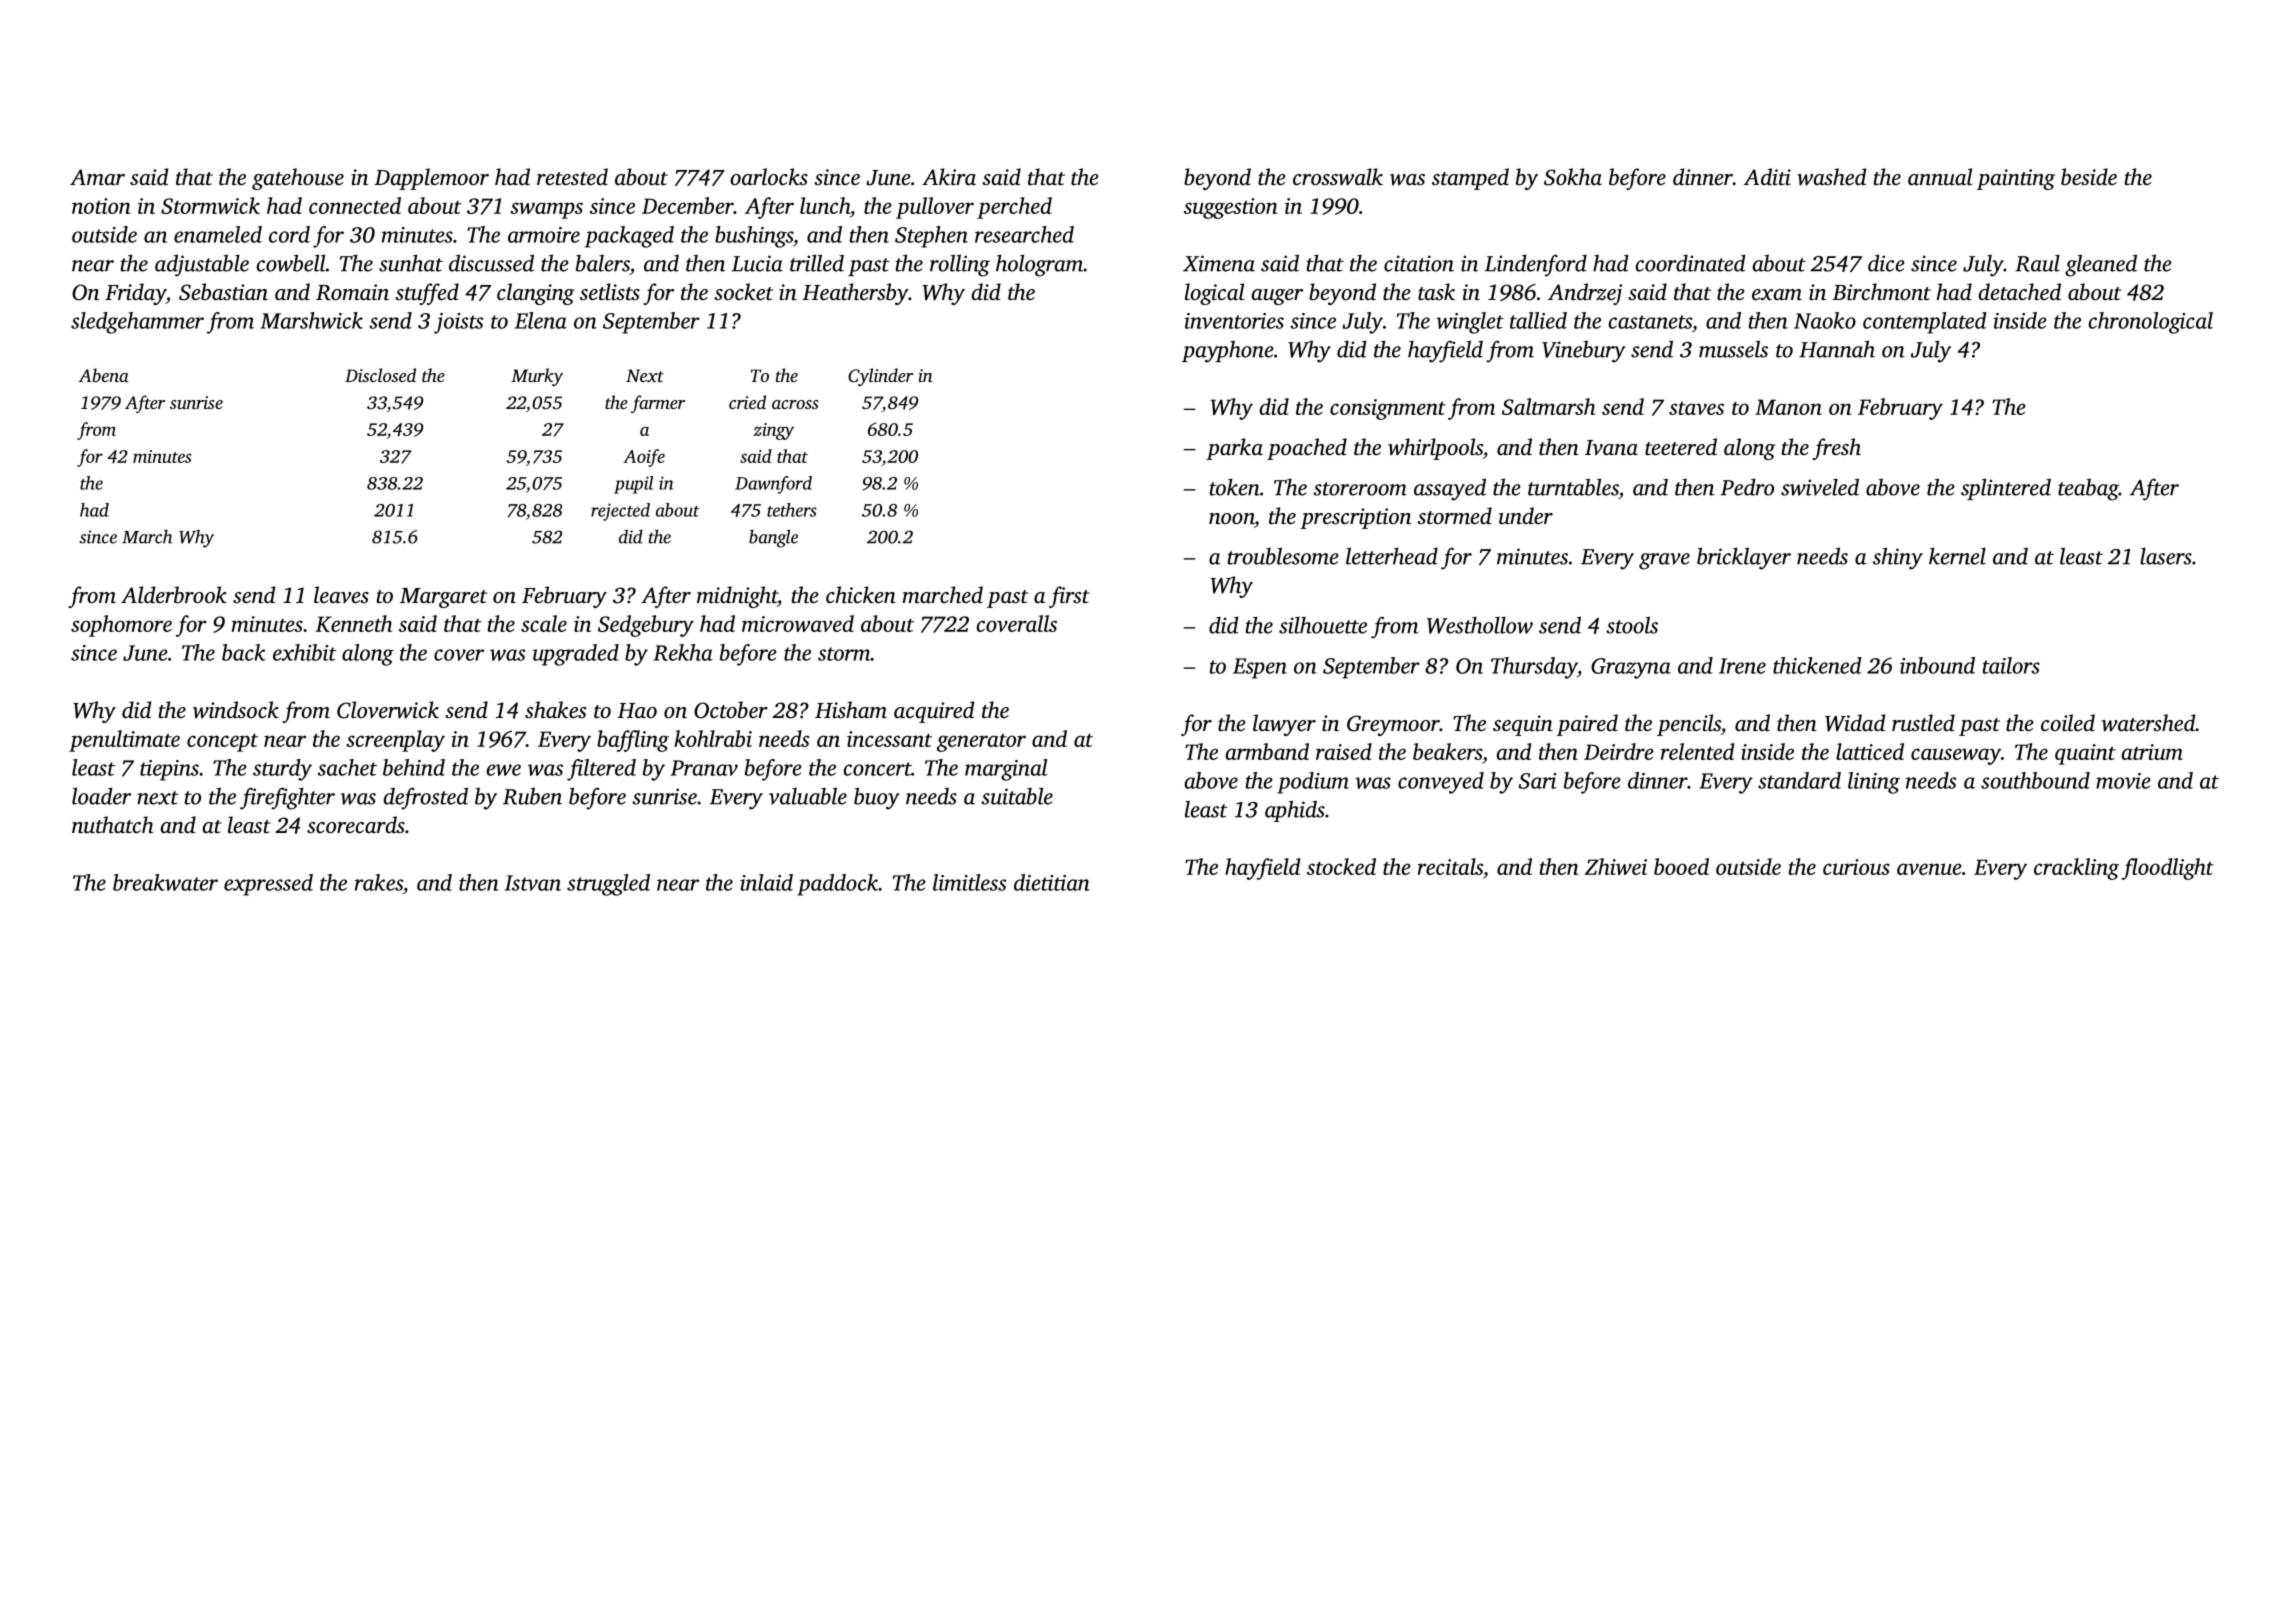  I want to click on rejected, so click(620, 512).
